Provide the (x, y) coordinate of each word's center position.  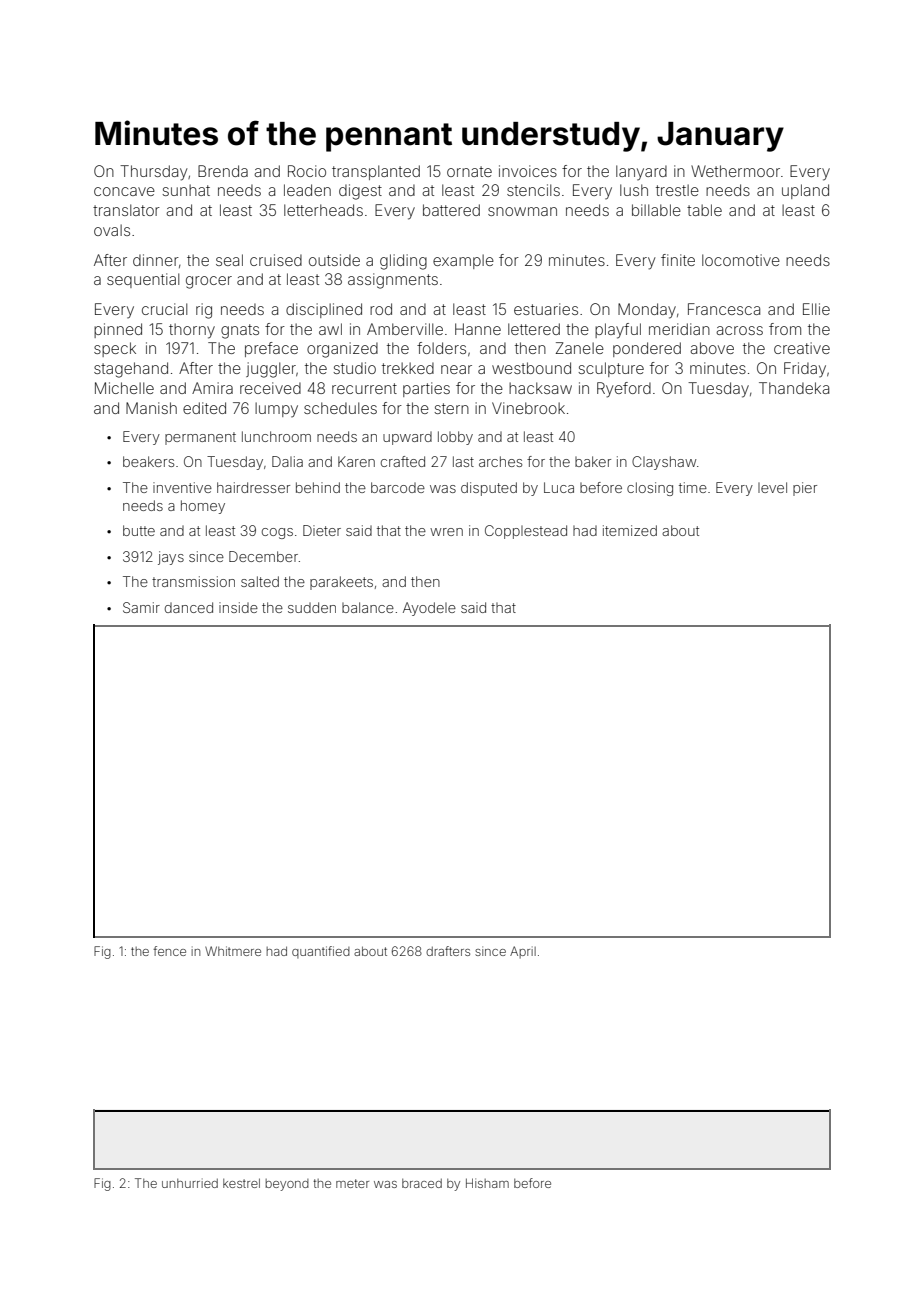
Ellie (816, 309)
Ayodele (429, 609)
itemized (630, 530)
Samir (141, 607)
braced (422, 1183)
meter (352, 1183)
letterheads (323, 210)
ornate (469, 171)
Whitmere (233, 951)
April (523, 952)
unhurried (190, 1183)
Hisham (487, 1183)
